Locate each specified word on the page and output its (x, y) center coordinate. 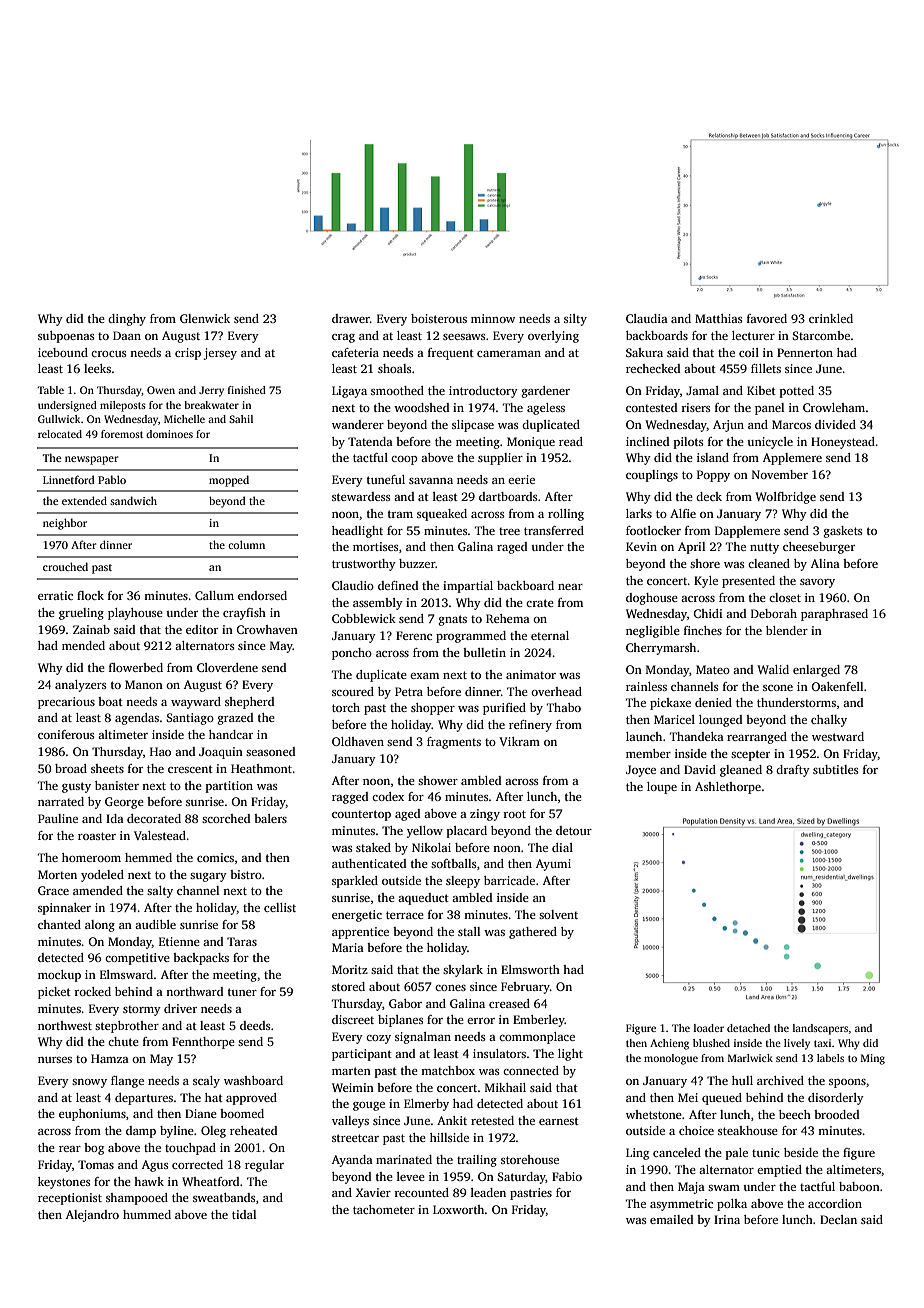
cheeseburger (819, 548)
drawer (351, 318)
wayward (196, 703)
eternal (550, 635)
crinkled (831, 318)
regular (264, 1166)
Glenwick (205, 318)
